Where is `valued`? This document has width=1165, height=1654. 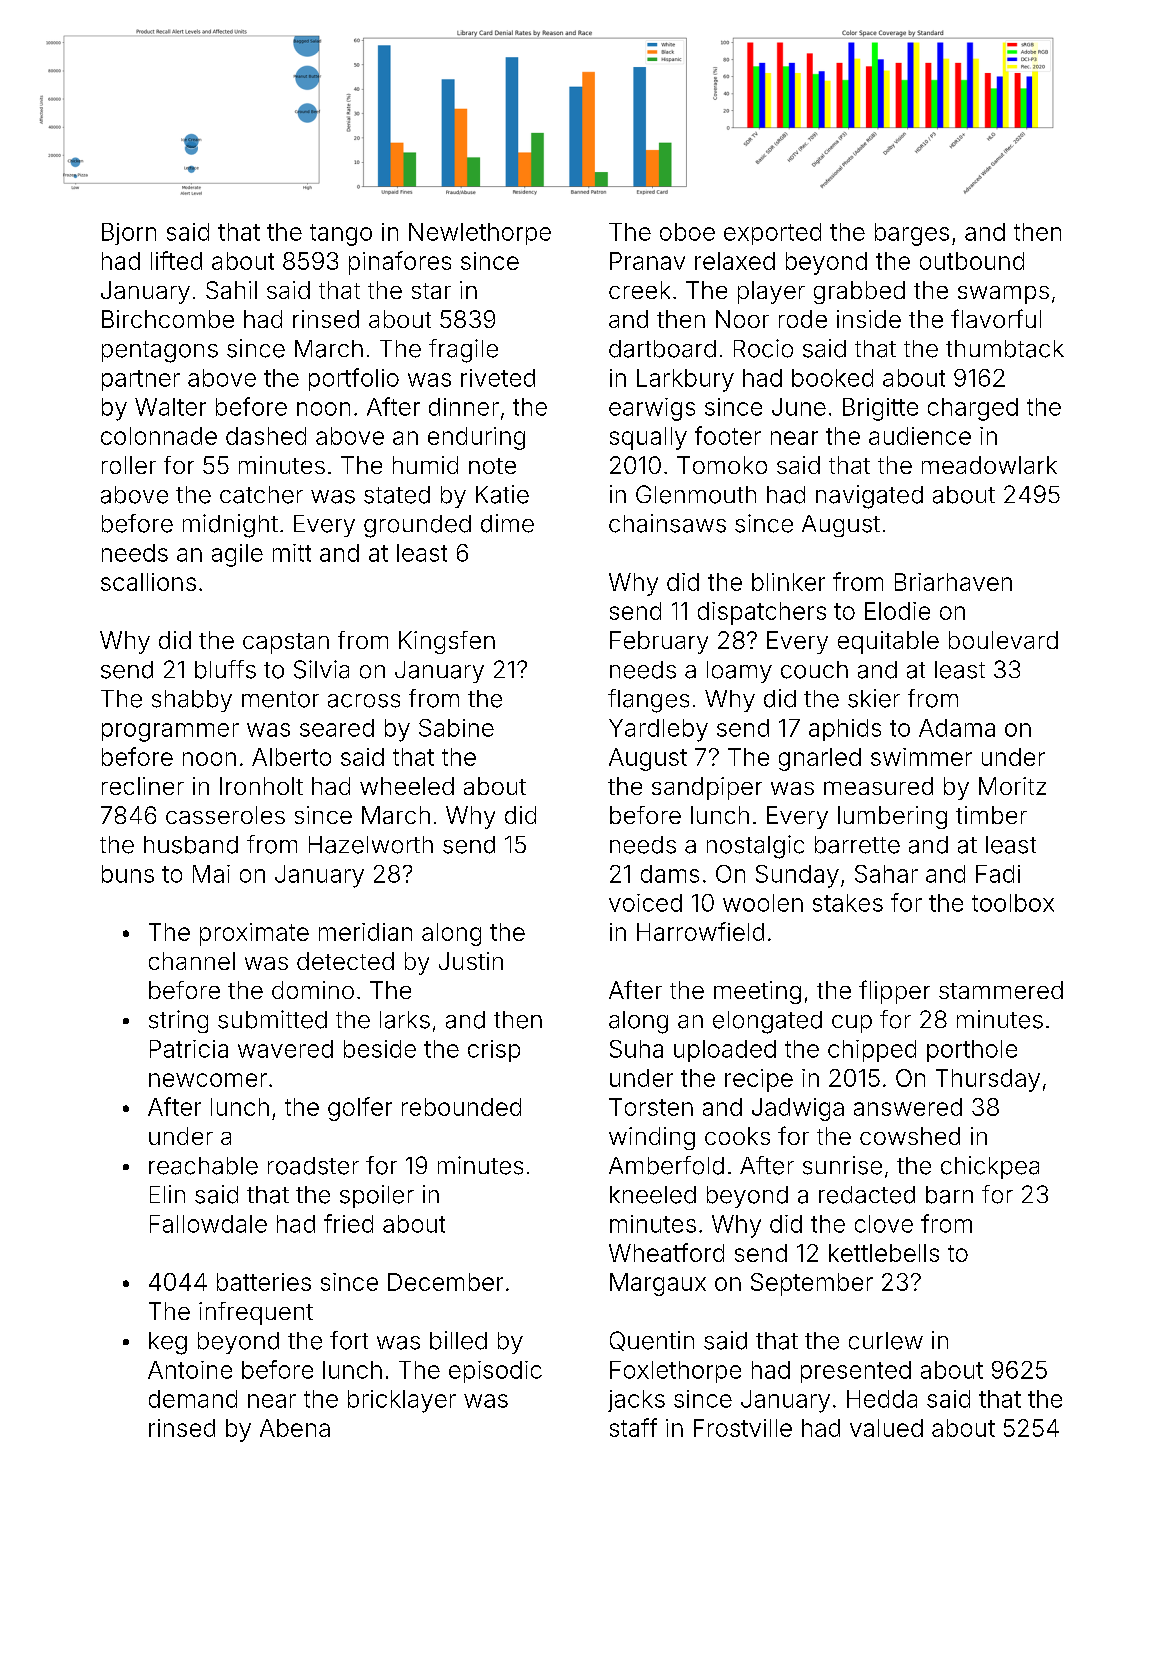 valued is located at coordinates (886, 1428).
